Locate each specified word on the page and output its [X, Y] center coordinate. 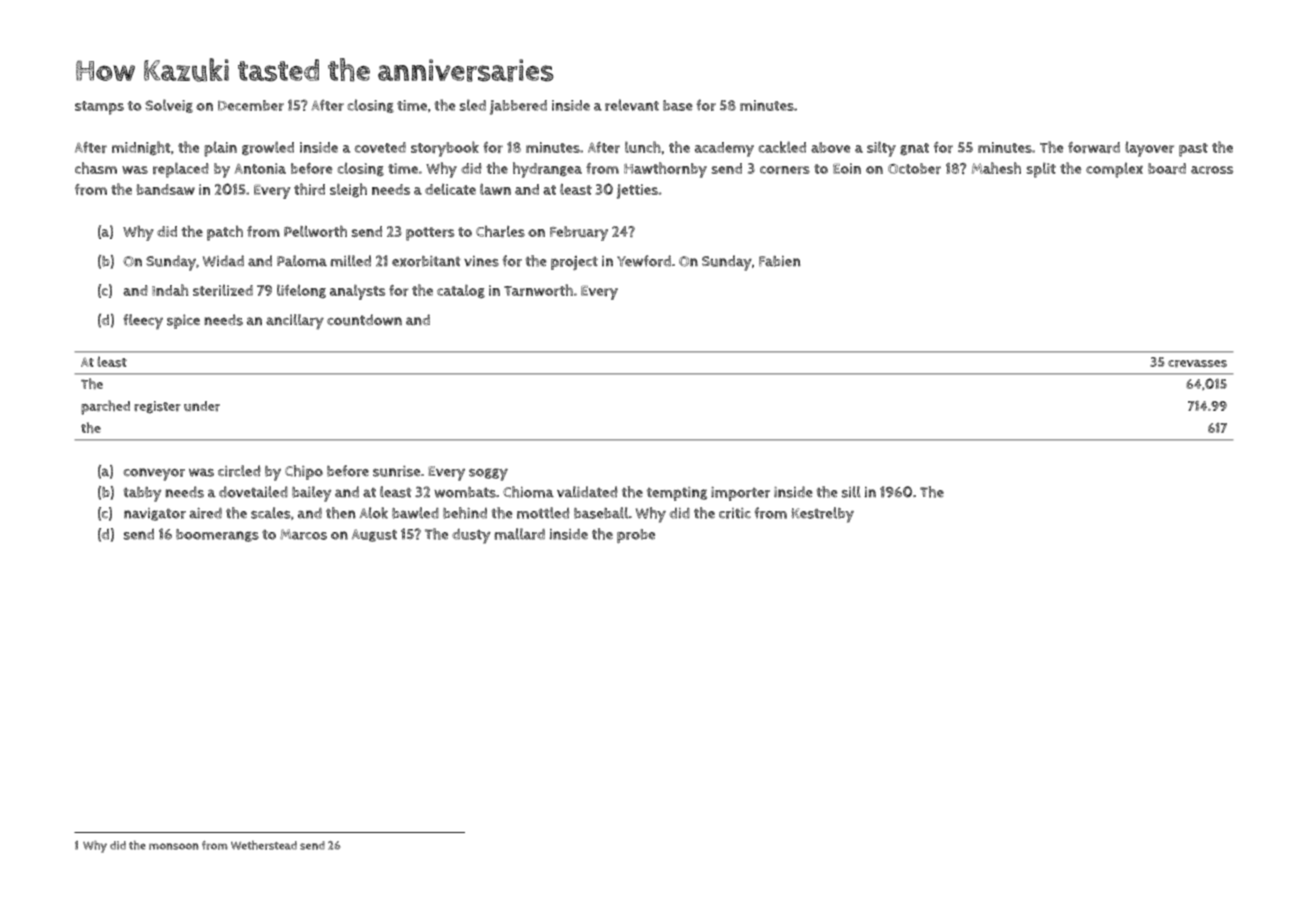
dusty [471, 536]
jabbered [518, 107]
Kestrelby [822, 515]
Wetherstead [264, 845]
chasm [96, 168]
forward [1094, 147]
